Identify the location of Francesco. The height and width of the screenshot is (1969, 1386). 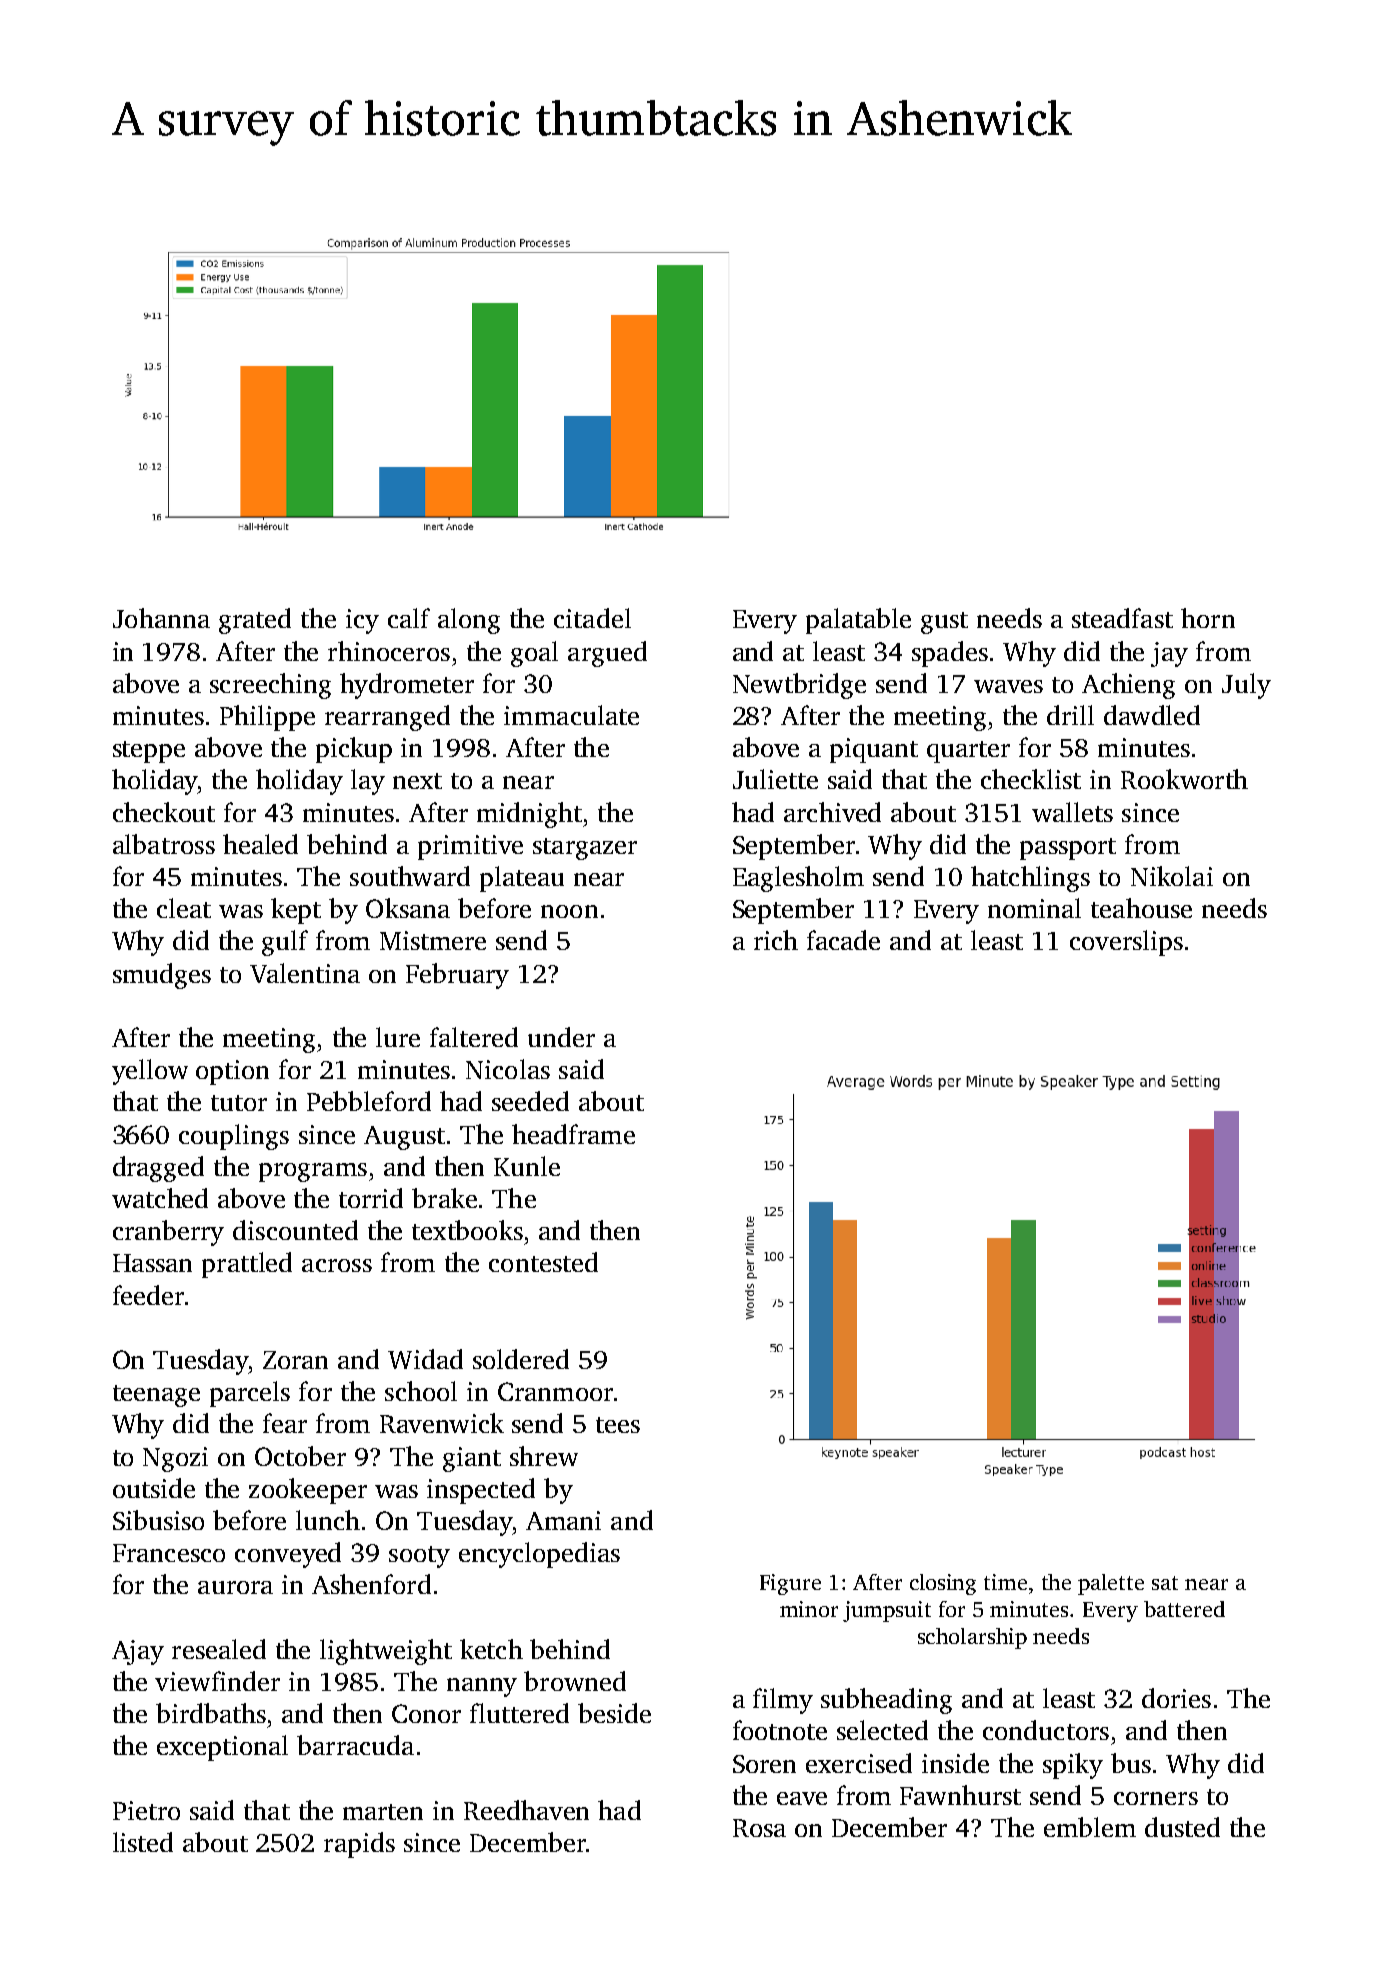
(169, 1553).
